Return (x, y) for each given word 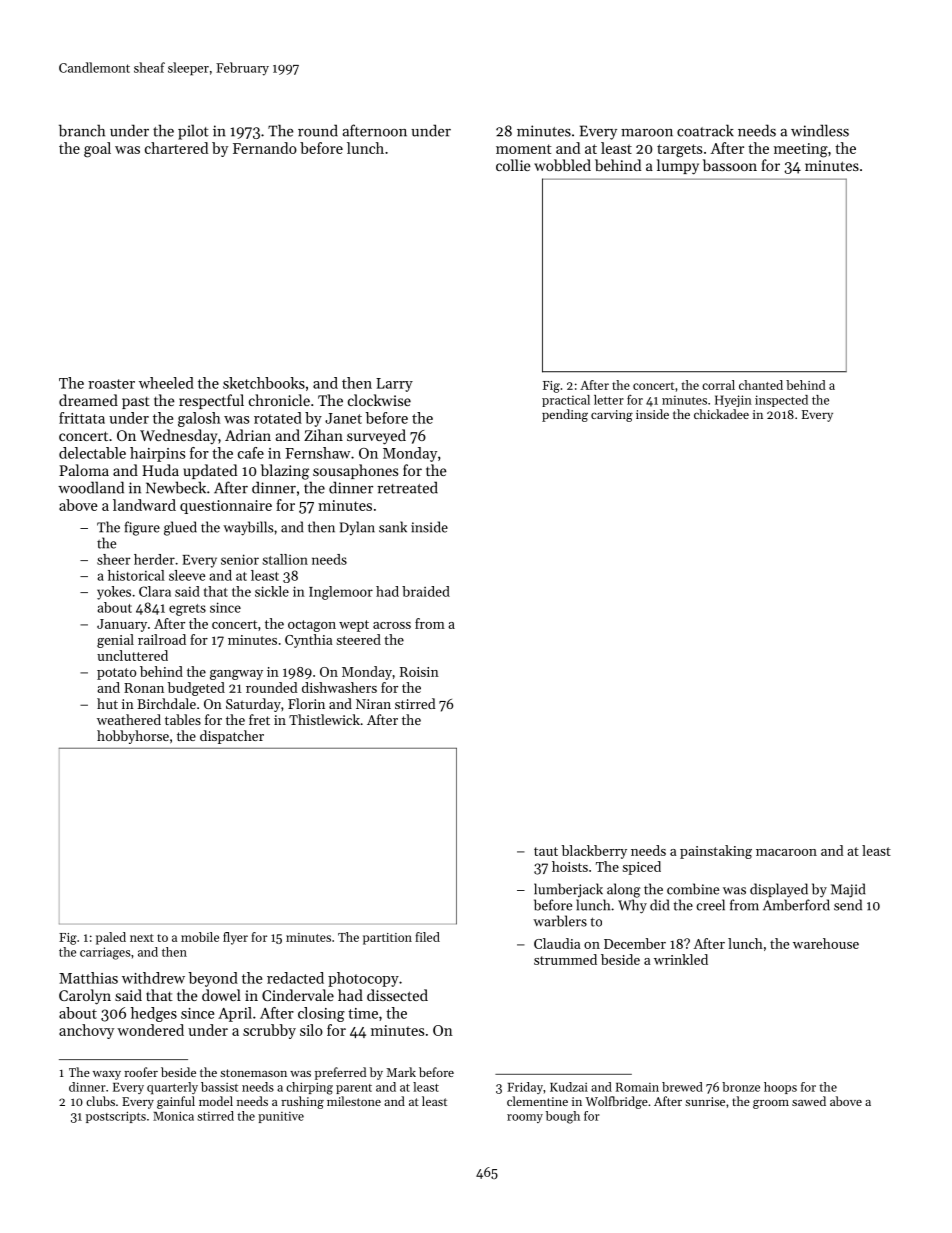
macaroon (786, 852)
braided (426, 591)
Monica (173, 1116)
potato (116, 674)
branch (82, 130)
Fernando (265, 148)
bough (563, 1117)
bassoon (730, 165)
